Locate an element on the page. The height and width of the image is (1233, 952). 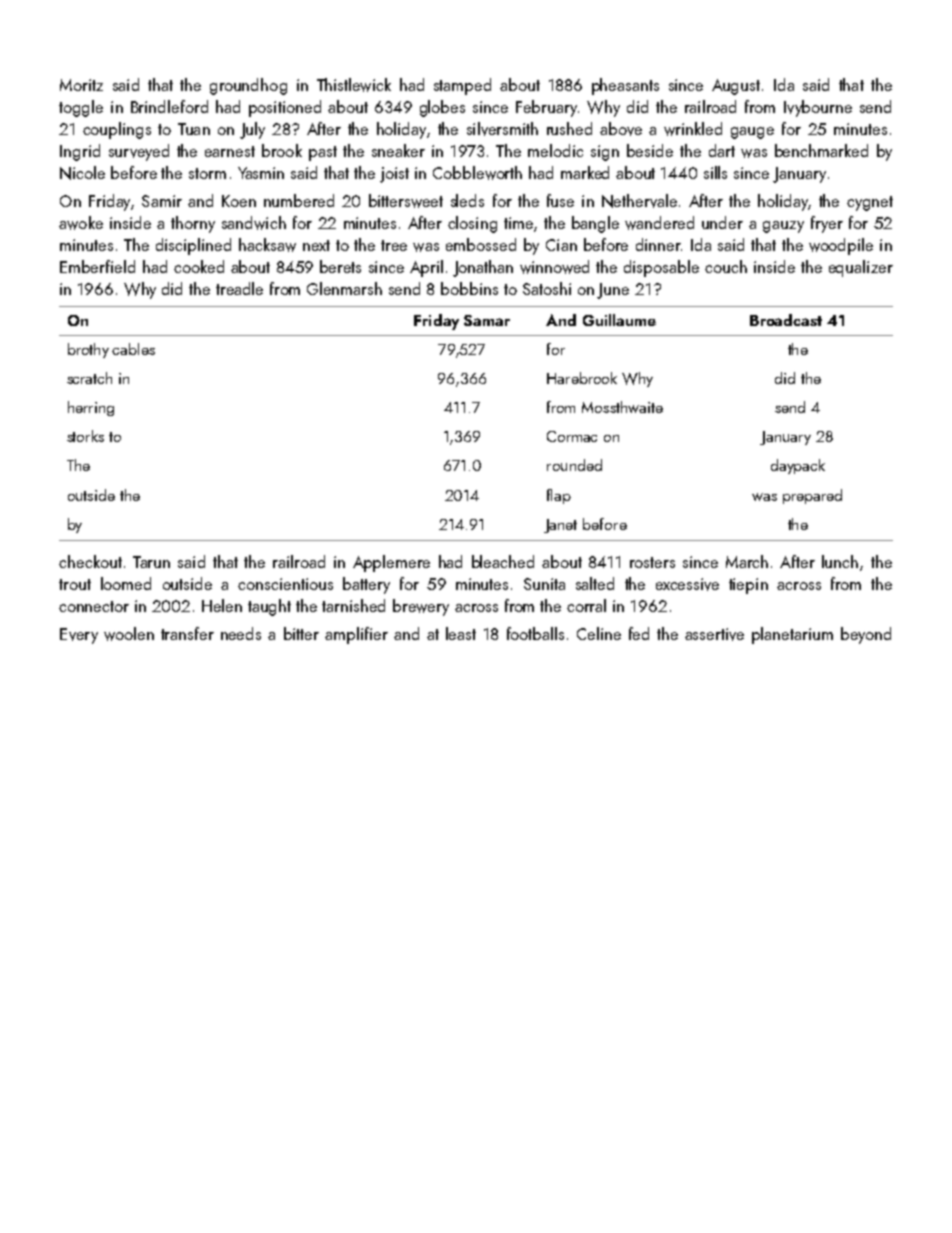
amplifier is located at coordinates (356, 635).
